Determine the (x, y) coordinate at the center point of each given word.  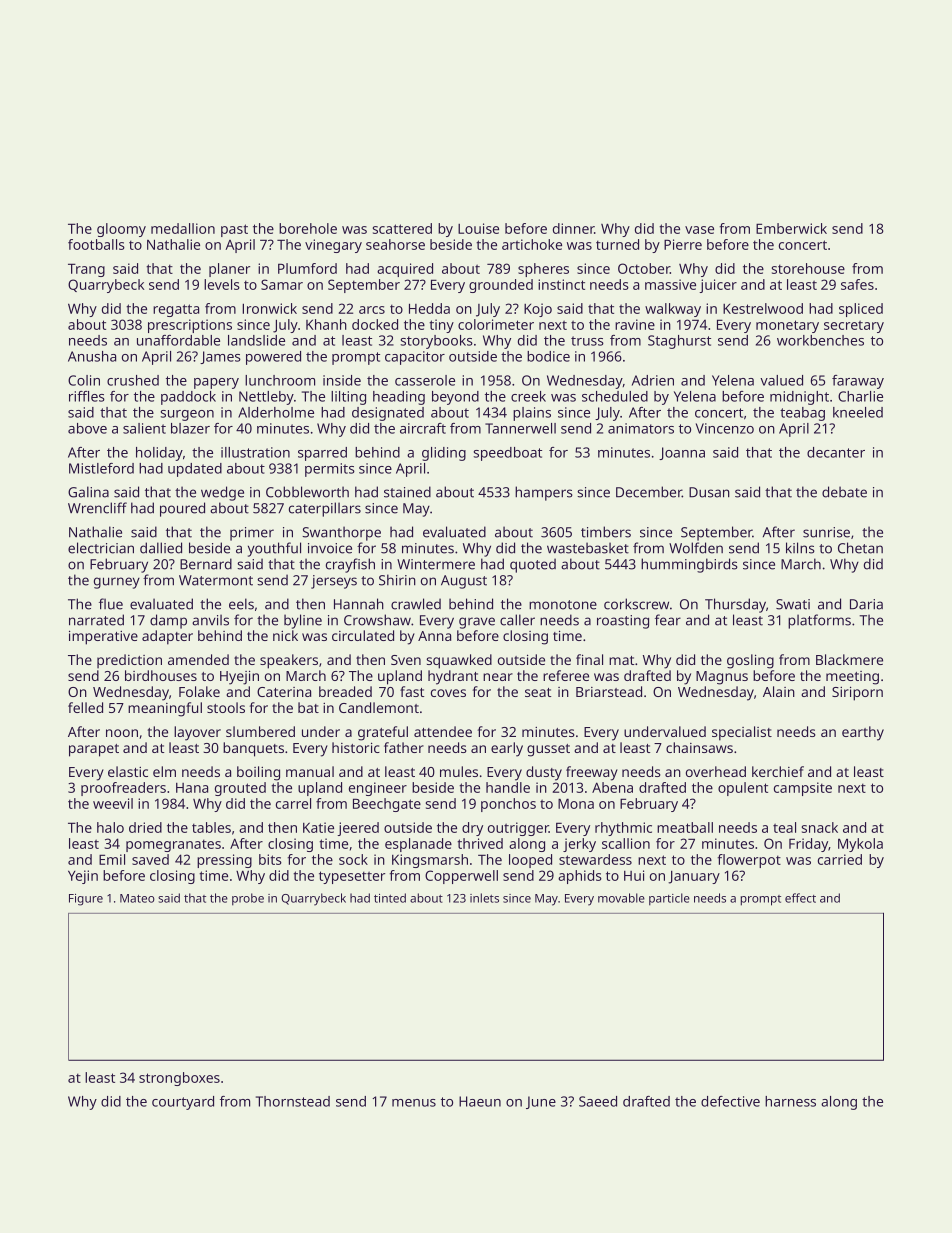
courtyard (183, 1103)
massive (670, 284)
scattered (402, 228)
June (541, 1102)
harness (790, 1101)
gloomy (121, 230)
